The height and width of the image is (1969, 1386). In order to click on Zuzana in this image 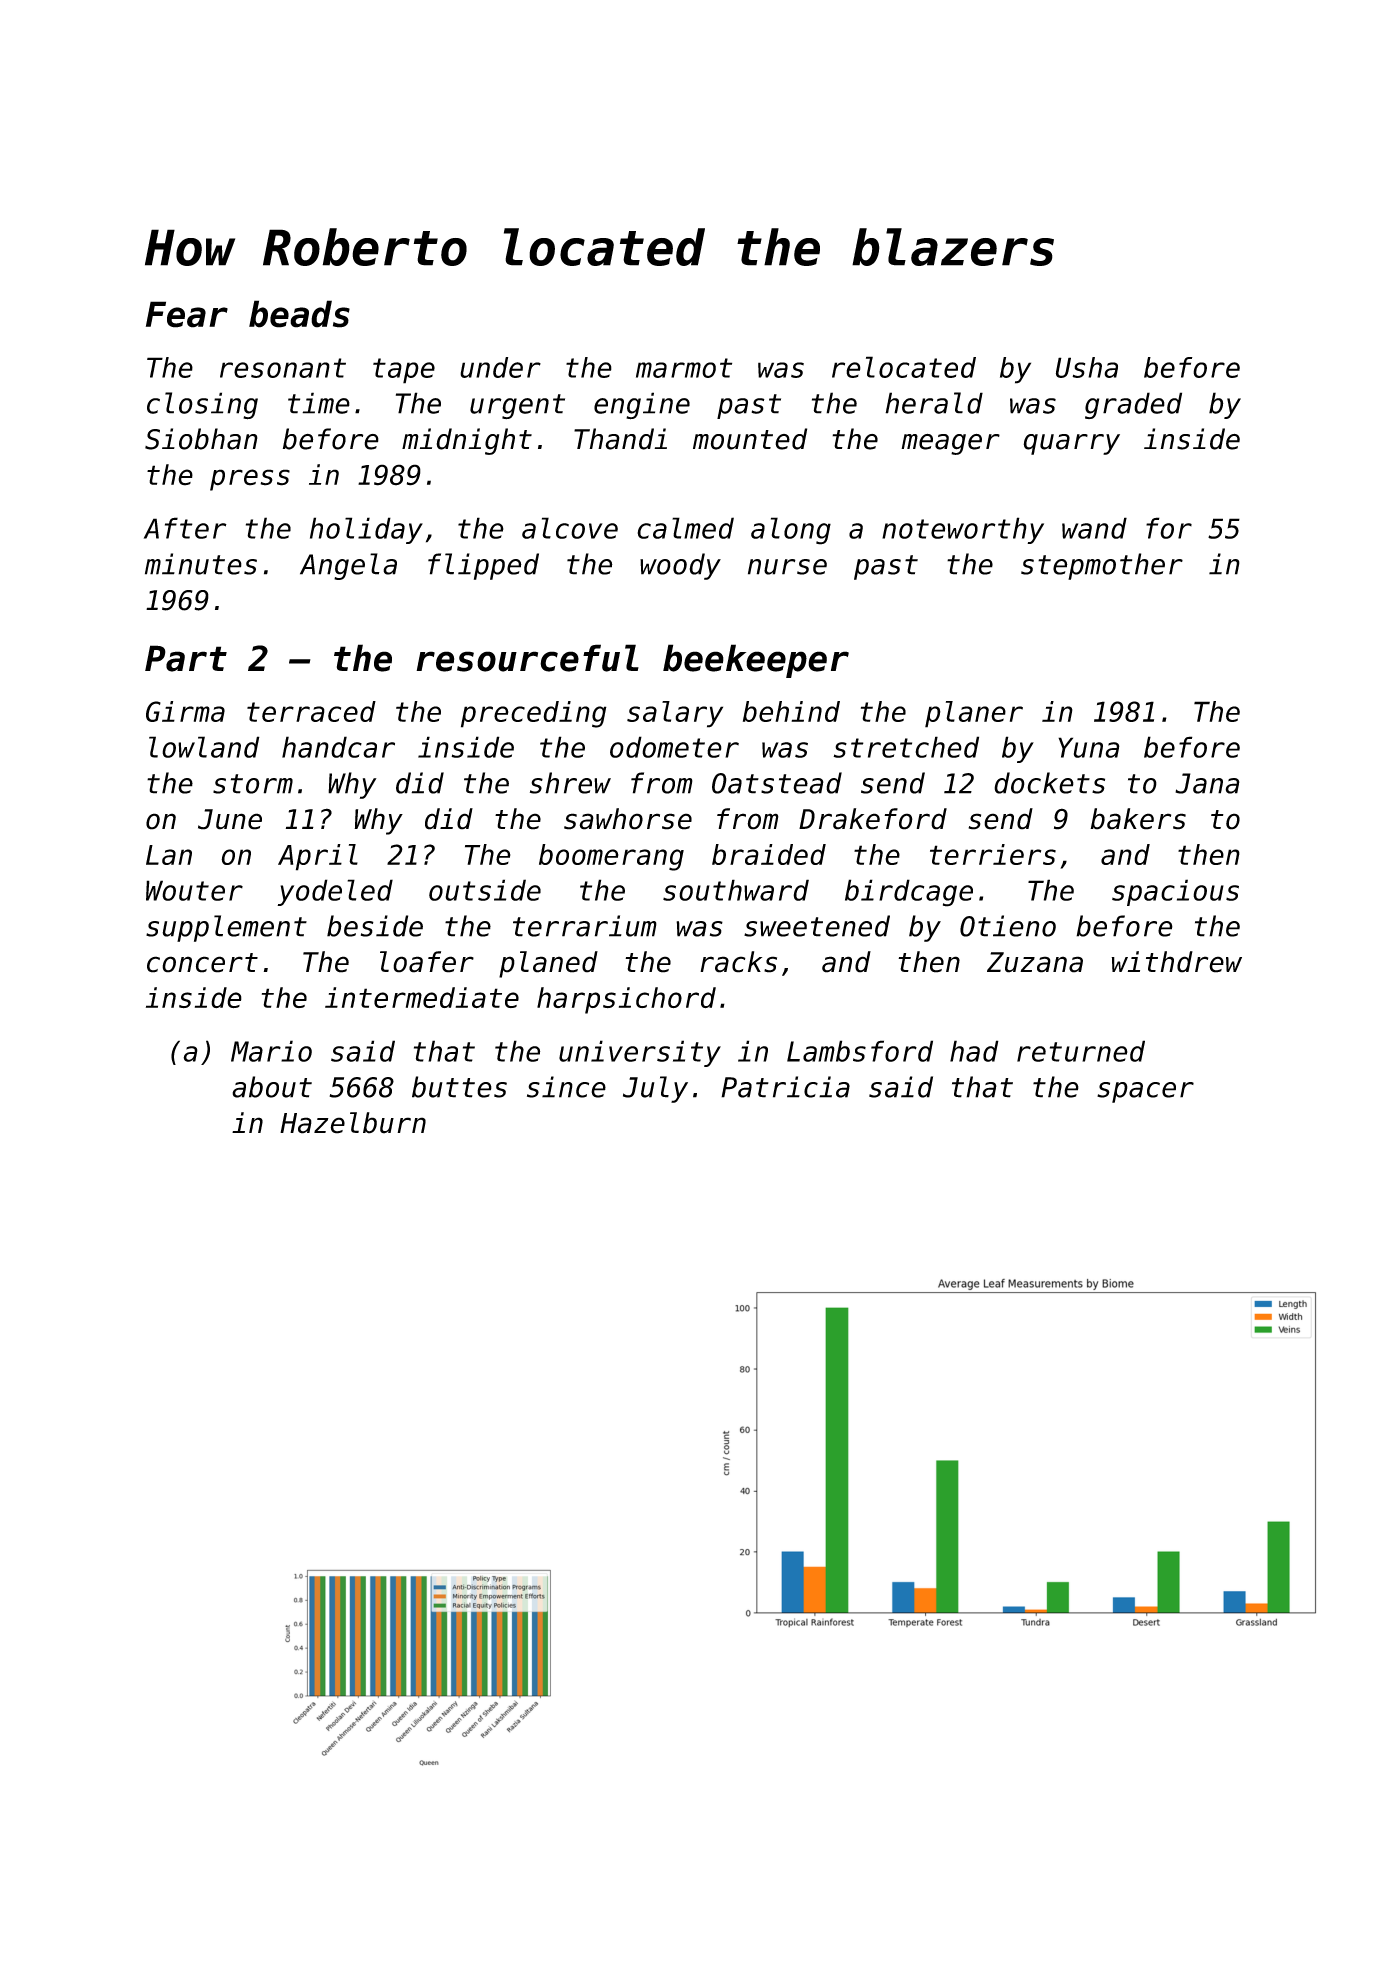, I will do `click(1035, 962)`.
